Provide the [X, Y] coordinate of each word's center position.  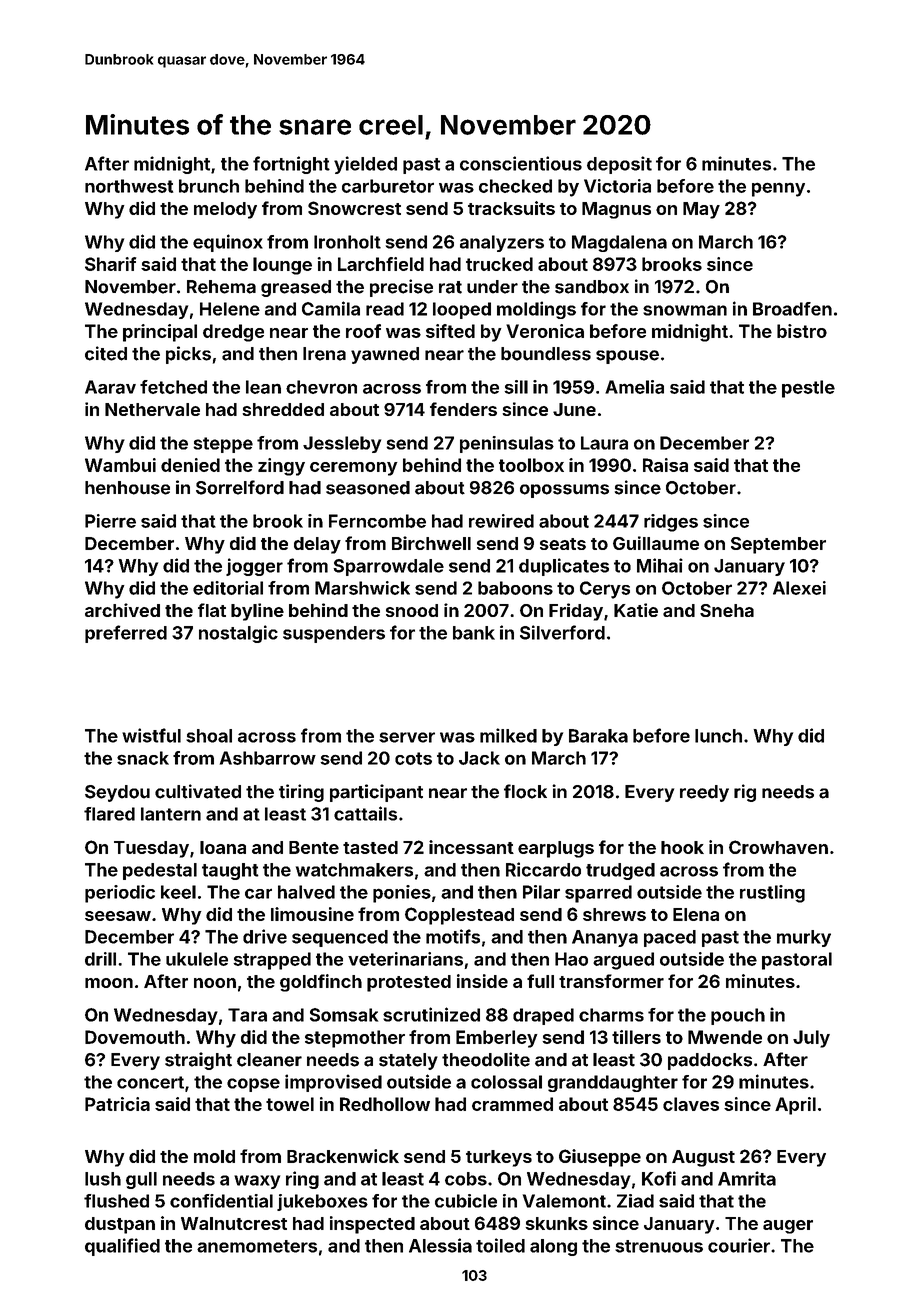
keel [178, 892]
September [778, 545]
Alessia [440, 1245]
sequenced [340, 938]
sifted [450, 331]
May [701, 210]
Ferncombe [377, 521]
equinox [228, 243]
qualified [122, 1247]
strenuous [659, 1246]
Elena [696, 914]
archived [122, 610]
